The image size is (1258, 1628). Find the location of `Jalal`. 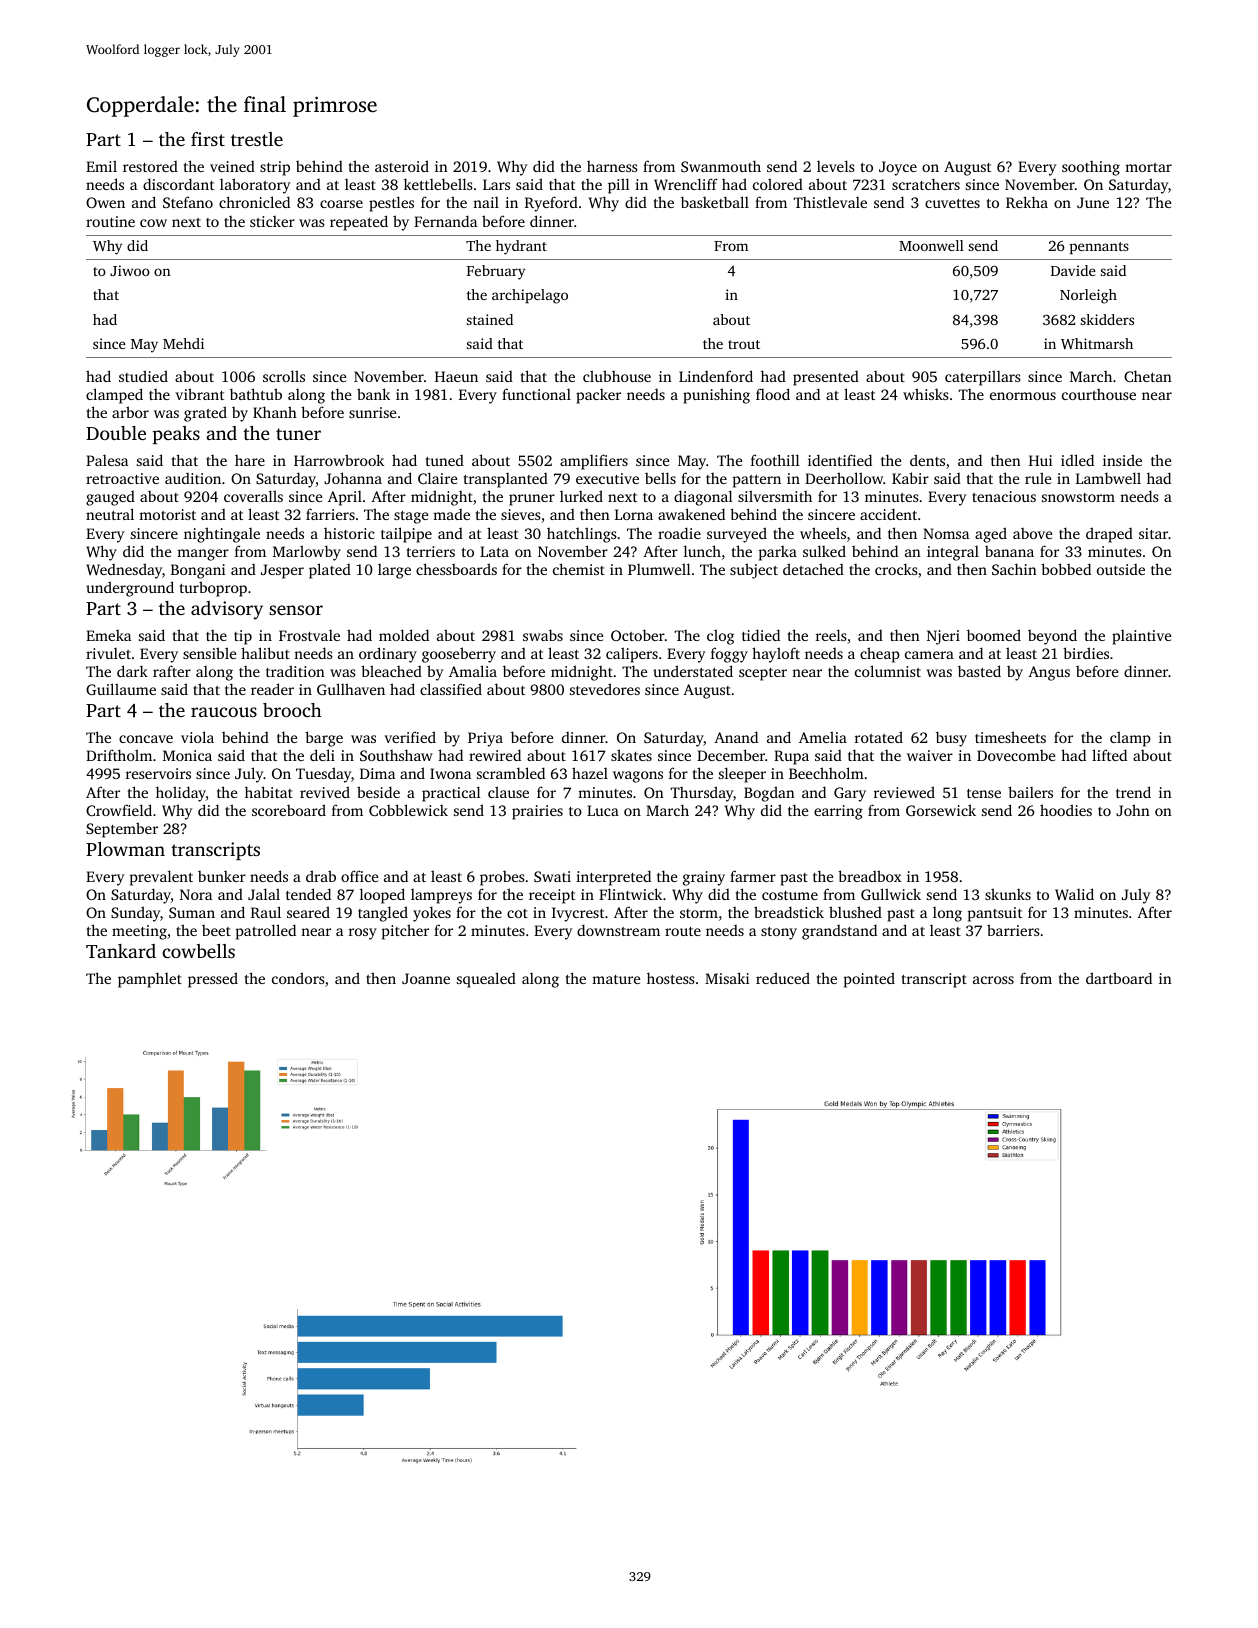

Jalal is located at coordinates (264, 894).
